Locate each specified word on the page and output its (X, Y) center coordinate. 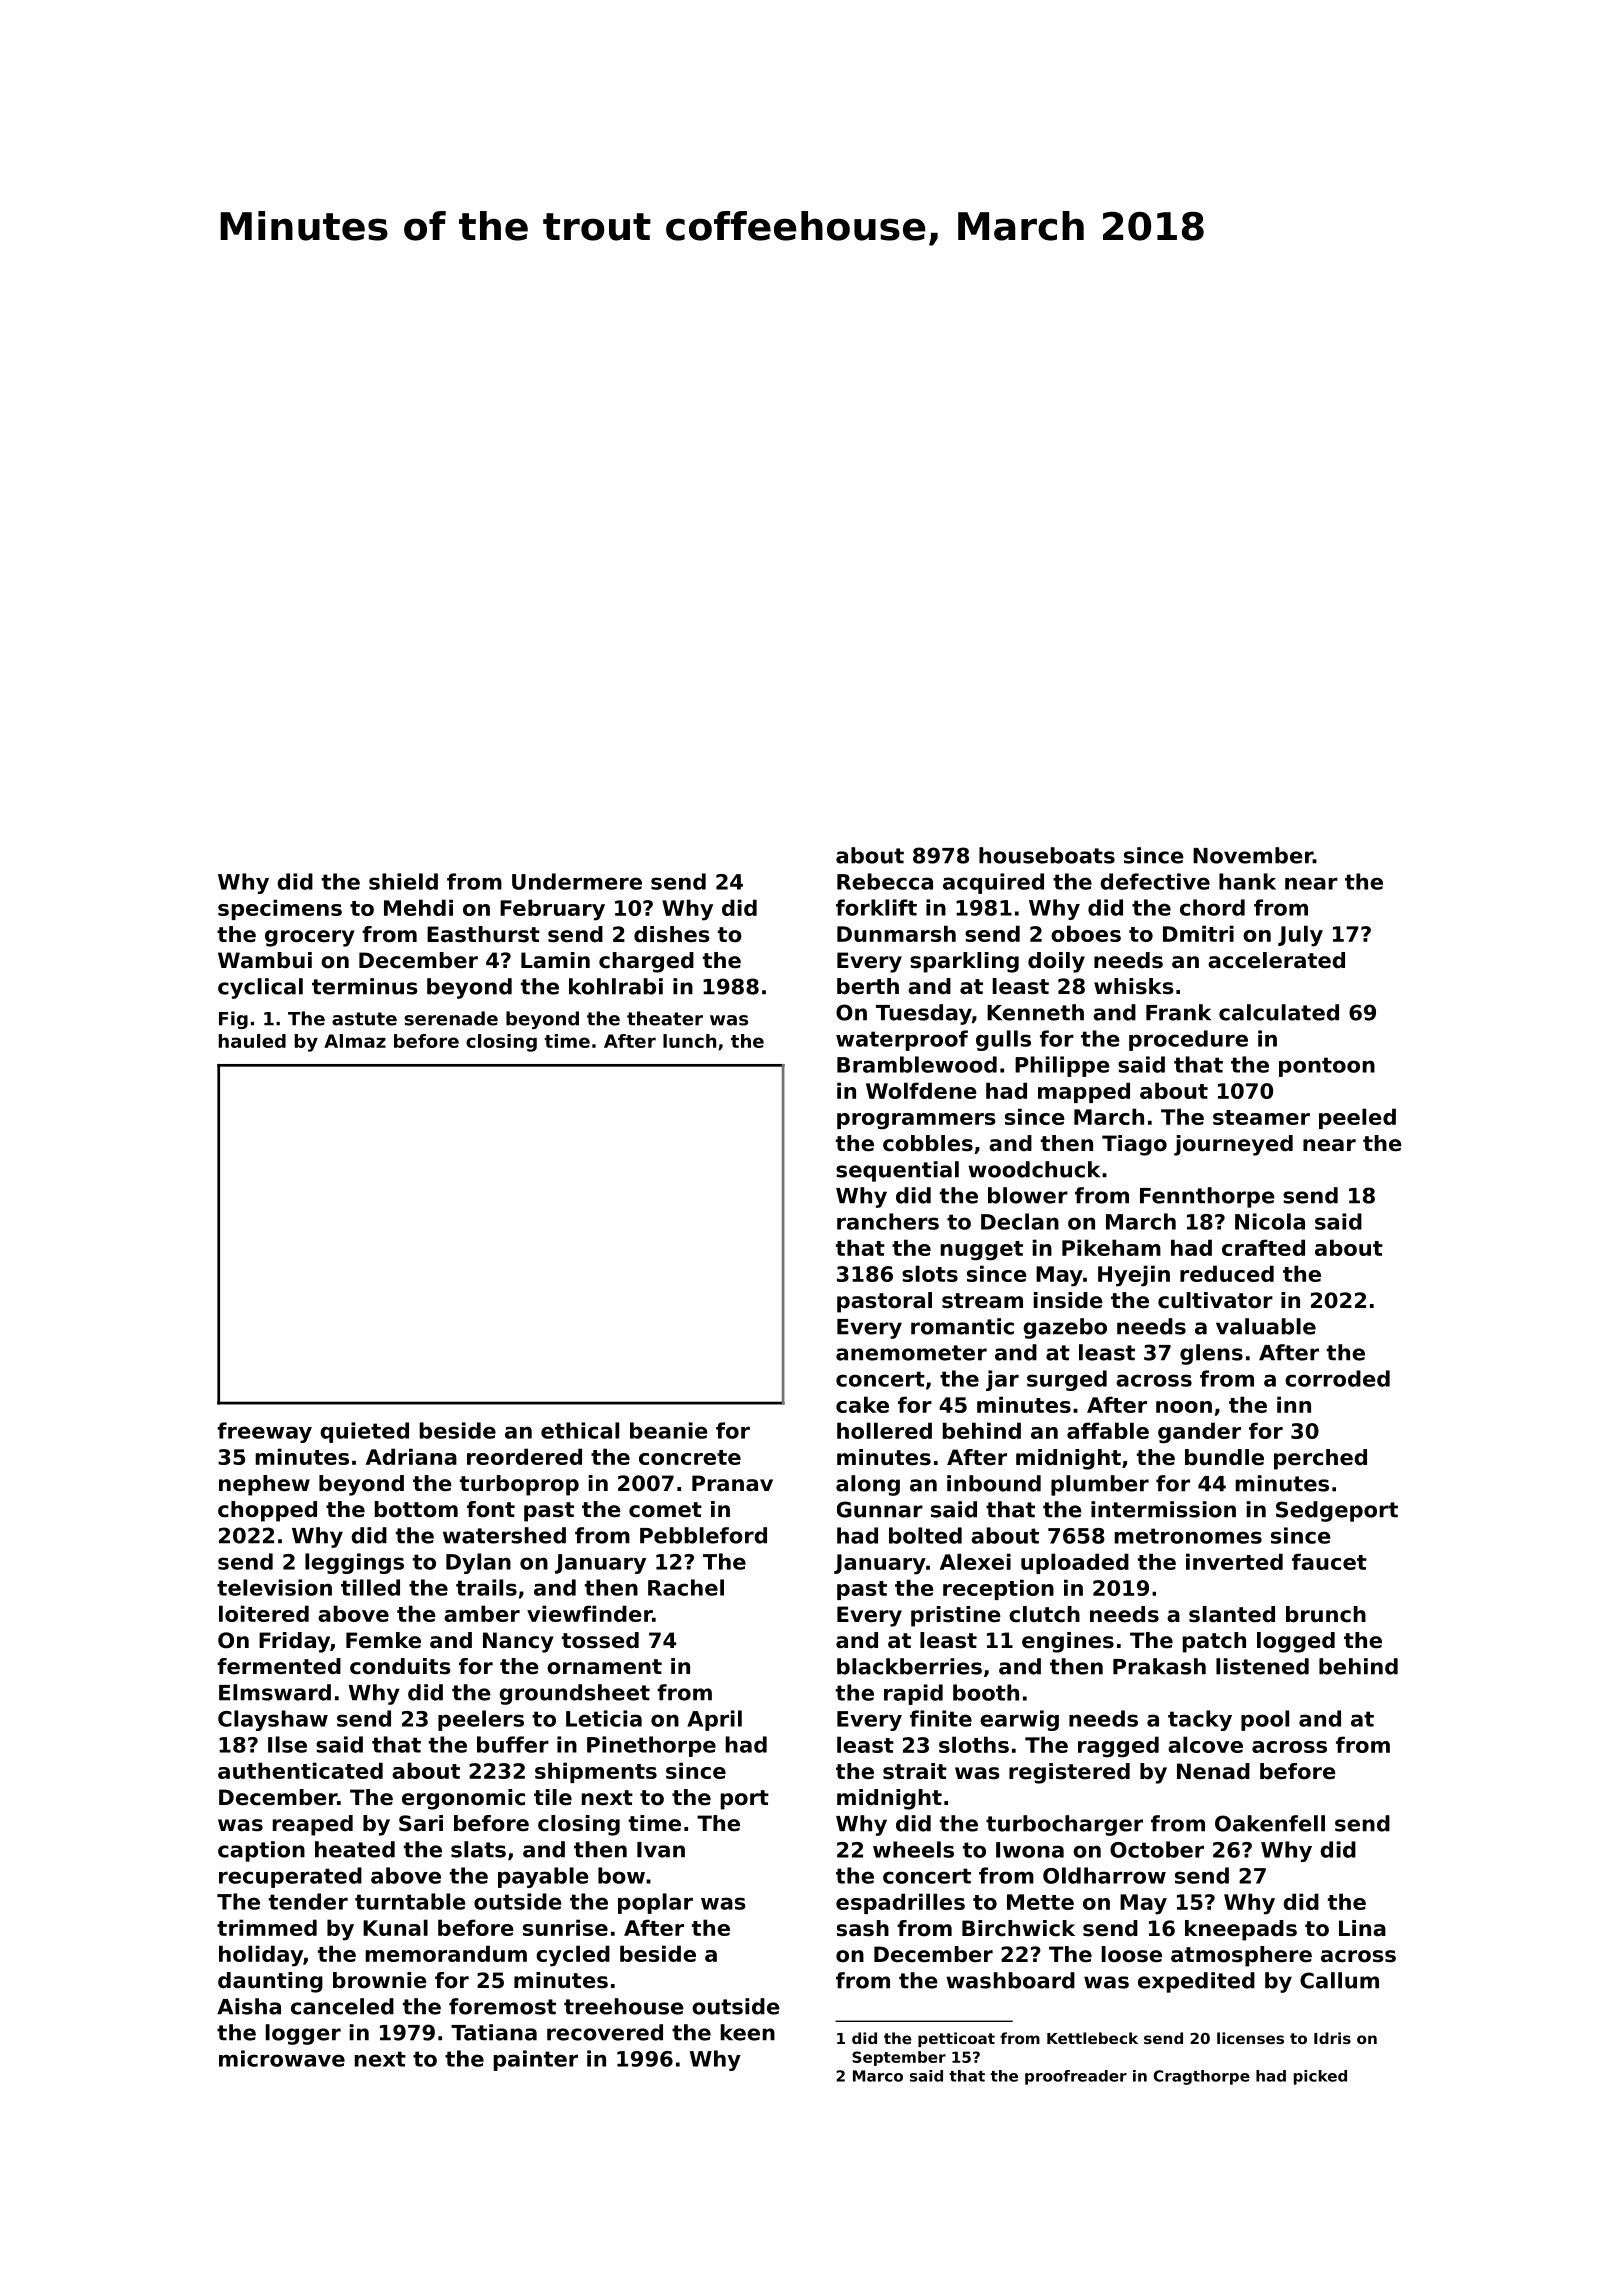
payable (543, 1877)
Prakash (1159, 1666)
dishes (672, 934)
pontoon (1327, 1067)
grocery (310, 938)
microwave (282, 2058)
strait (915, 1771)
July (1300, 936)
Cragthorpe (1202, 2077)
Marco (878, 2076)
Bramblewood (917, 1064)
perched (1320, 1459)
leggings (354, 1563)
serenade (451, 1018)
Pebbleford (703, 1535)
